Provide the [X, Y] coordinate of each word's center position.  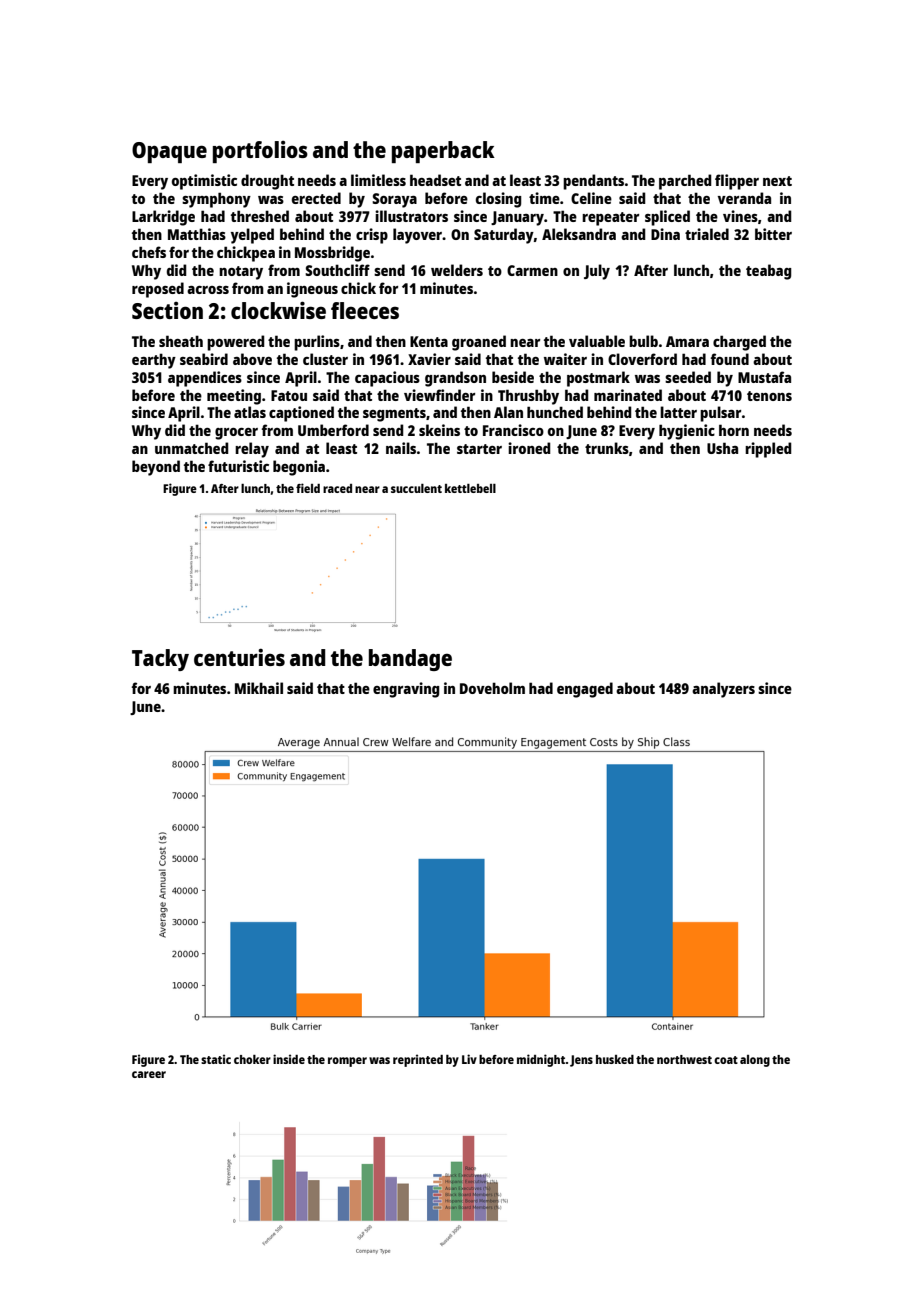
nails [401, 448]
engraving [406, 690]
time [544, 198]
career [149, 1074]
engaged [585, 690]
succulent [416, 488]
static [216, 1059]
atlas [250, 412]
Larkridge [163, 218]
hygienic [687, 432]
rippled [768, 450]
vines [740, 216]
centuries [239, 657]
